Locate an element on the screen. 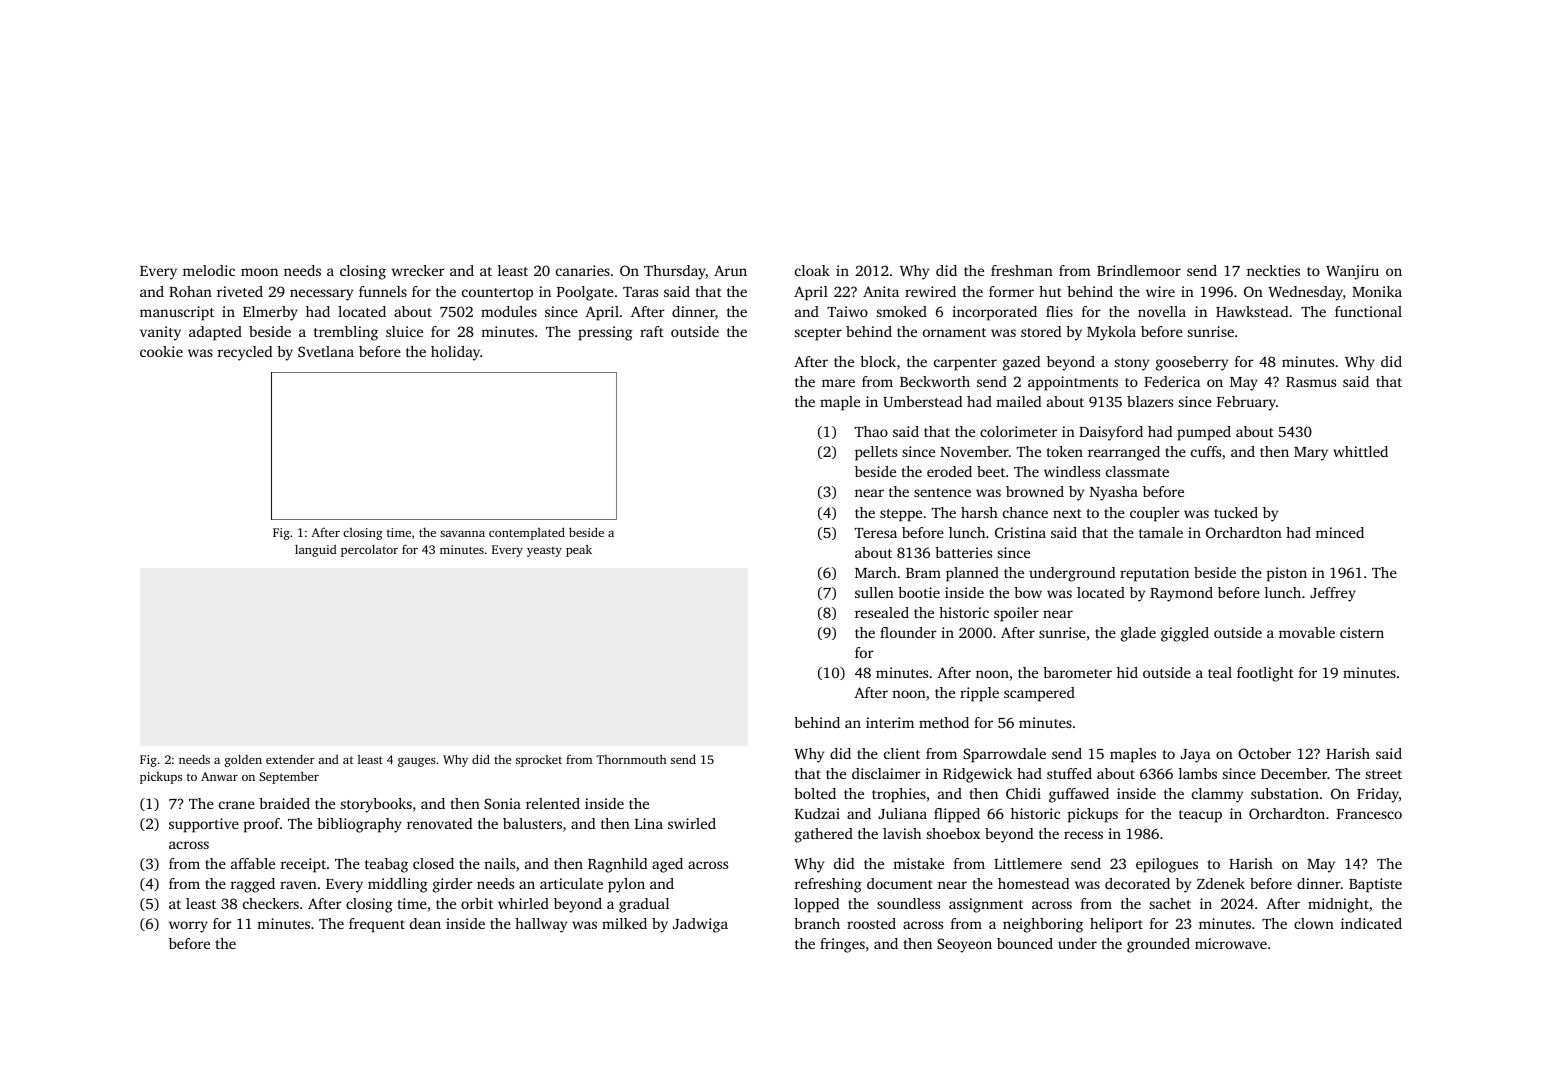 The width and height of the screenshot is (1542, 1090). September is located at coordinates (289, 777).
